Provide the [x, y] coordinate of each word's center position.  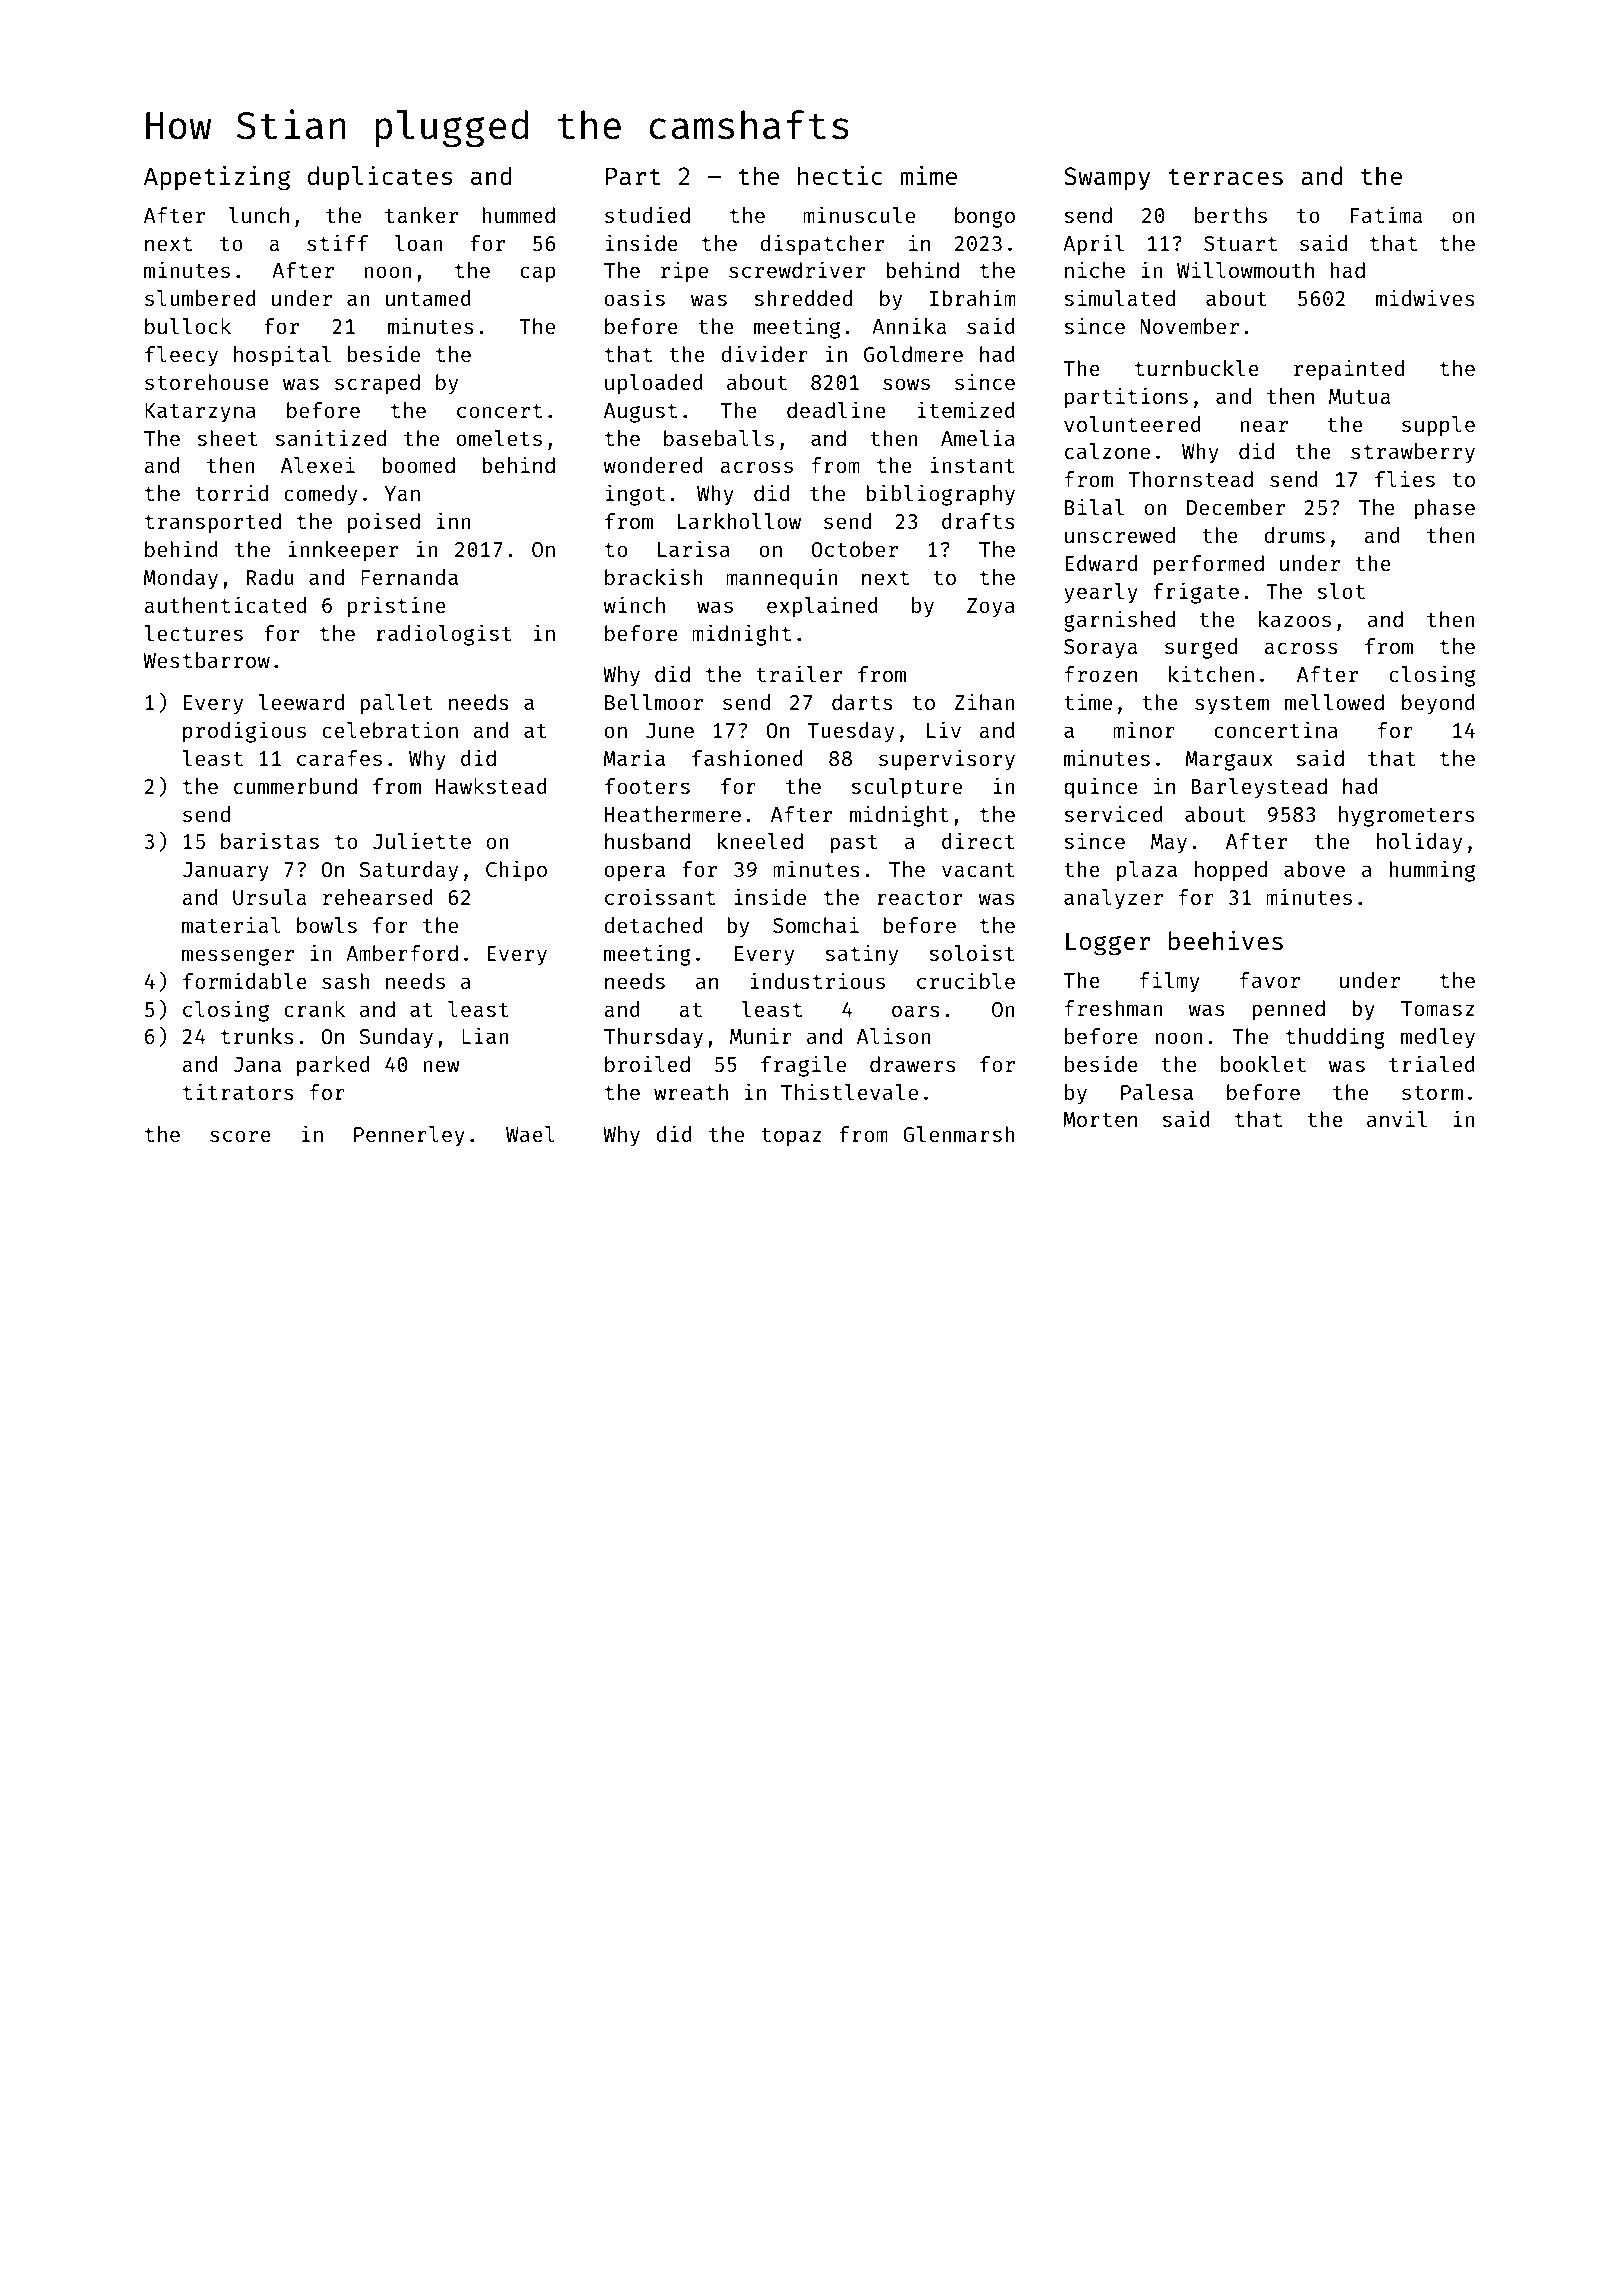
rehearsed [378, 897]
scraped [377, 384]
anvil [1397, 1118]
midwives [1425, 297]
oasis [635, 297]
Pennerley [409, 1136]
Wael [530, 1134]
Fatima [1386, 214]
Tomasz [1437, 1008]
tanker [421, 215]
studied [647, 214]
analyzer [1113, 899]
